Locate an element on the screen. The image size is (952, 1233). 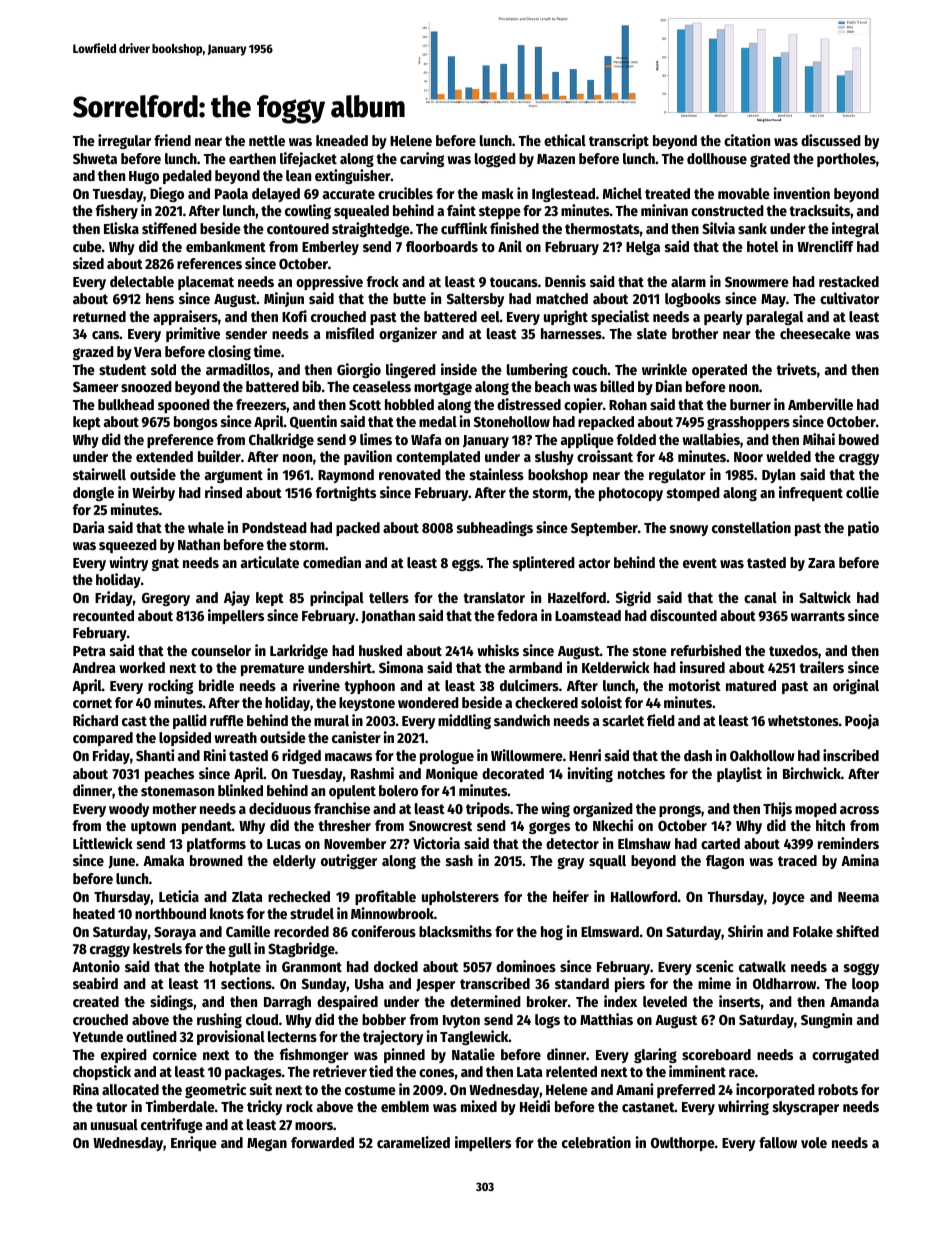
Sungmin is located at coordinates (826, 1020).
